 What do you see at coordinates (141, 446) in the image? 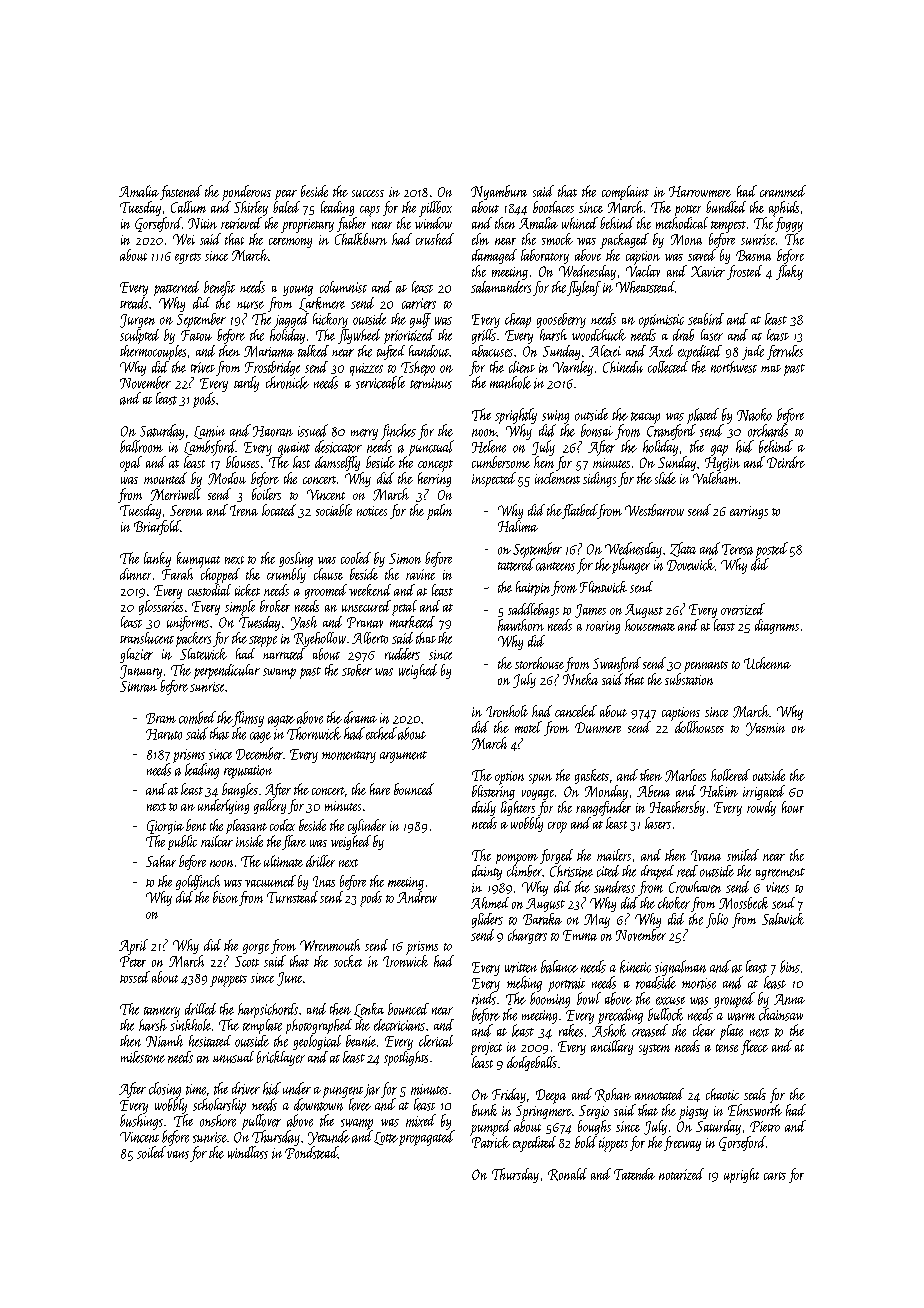
I see `ballroom` at bounding box center [141, 446].
